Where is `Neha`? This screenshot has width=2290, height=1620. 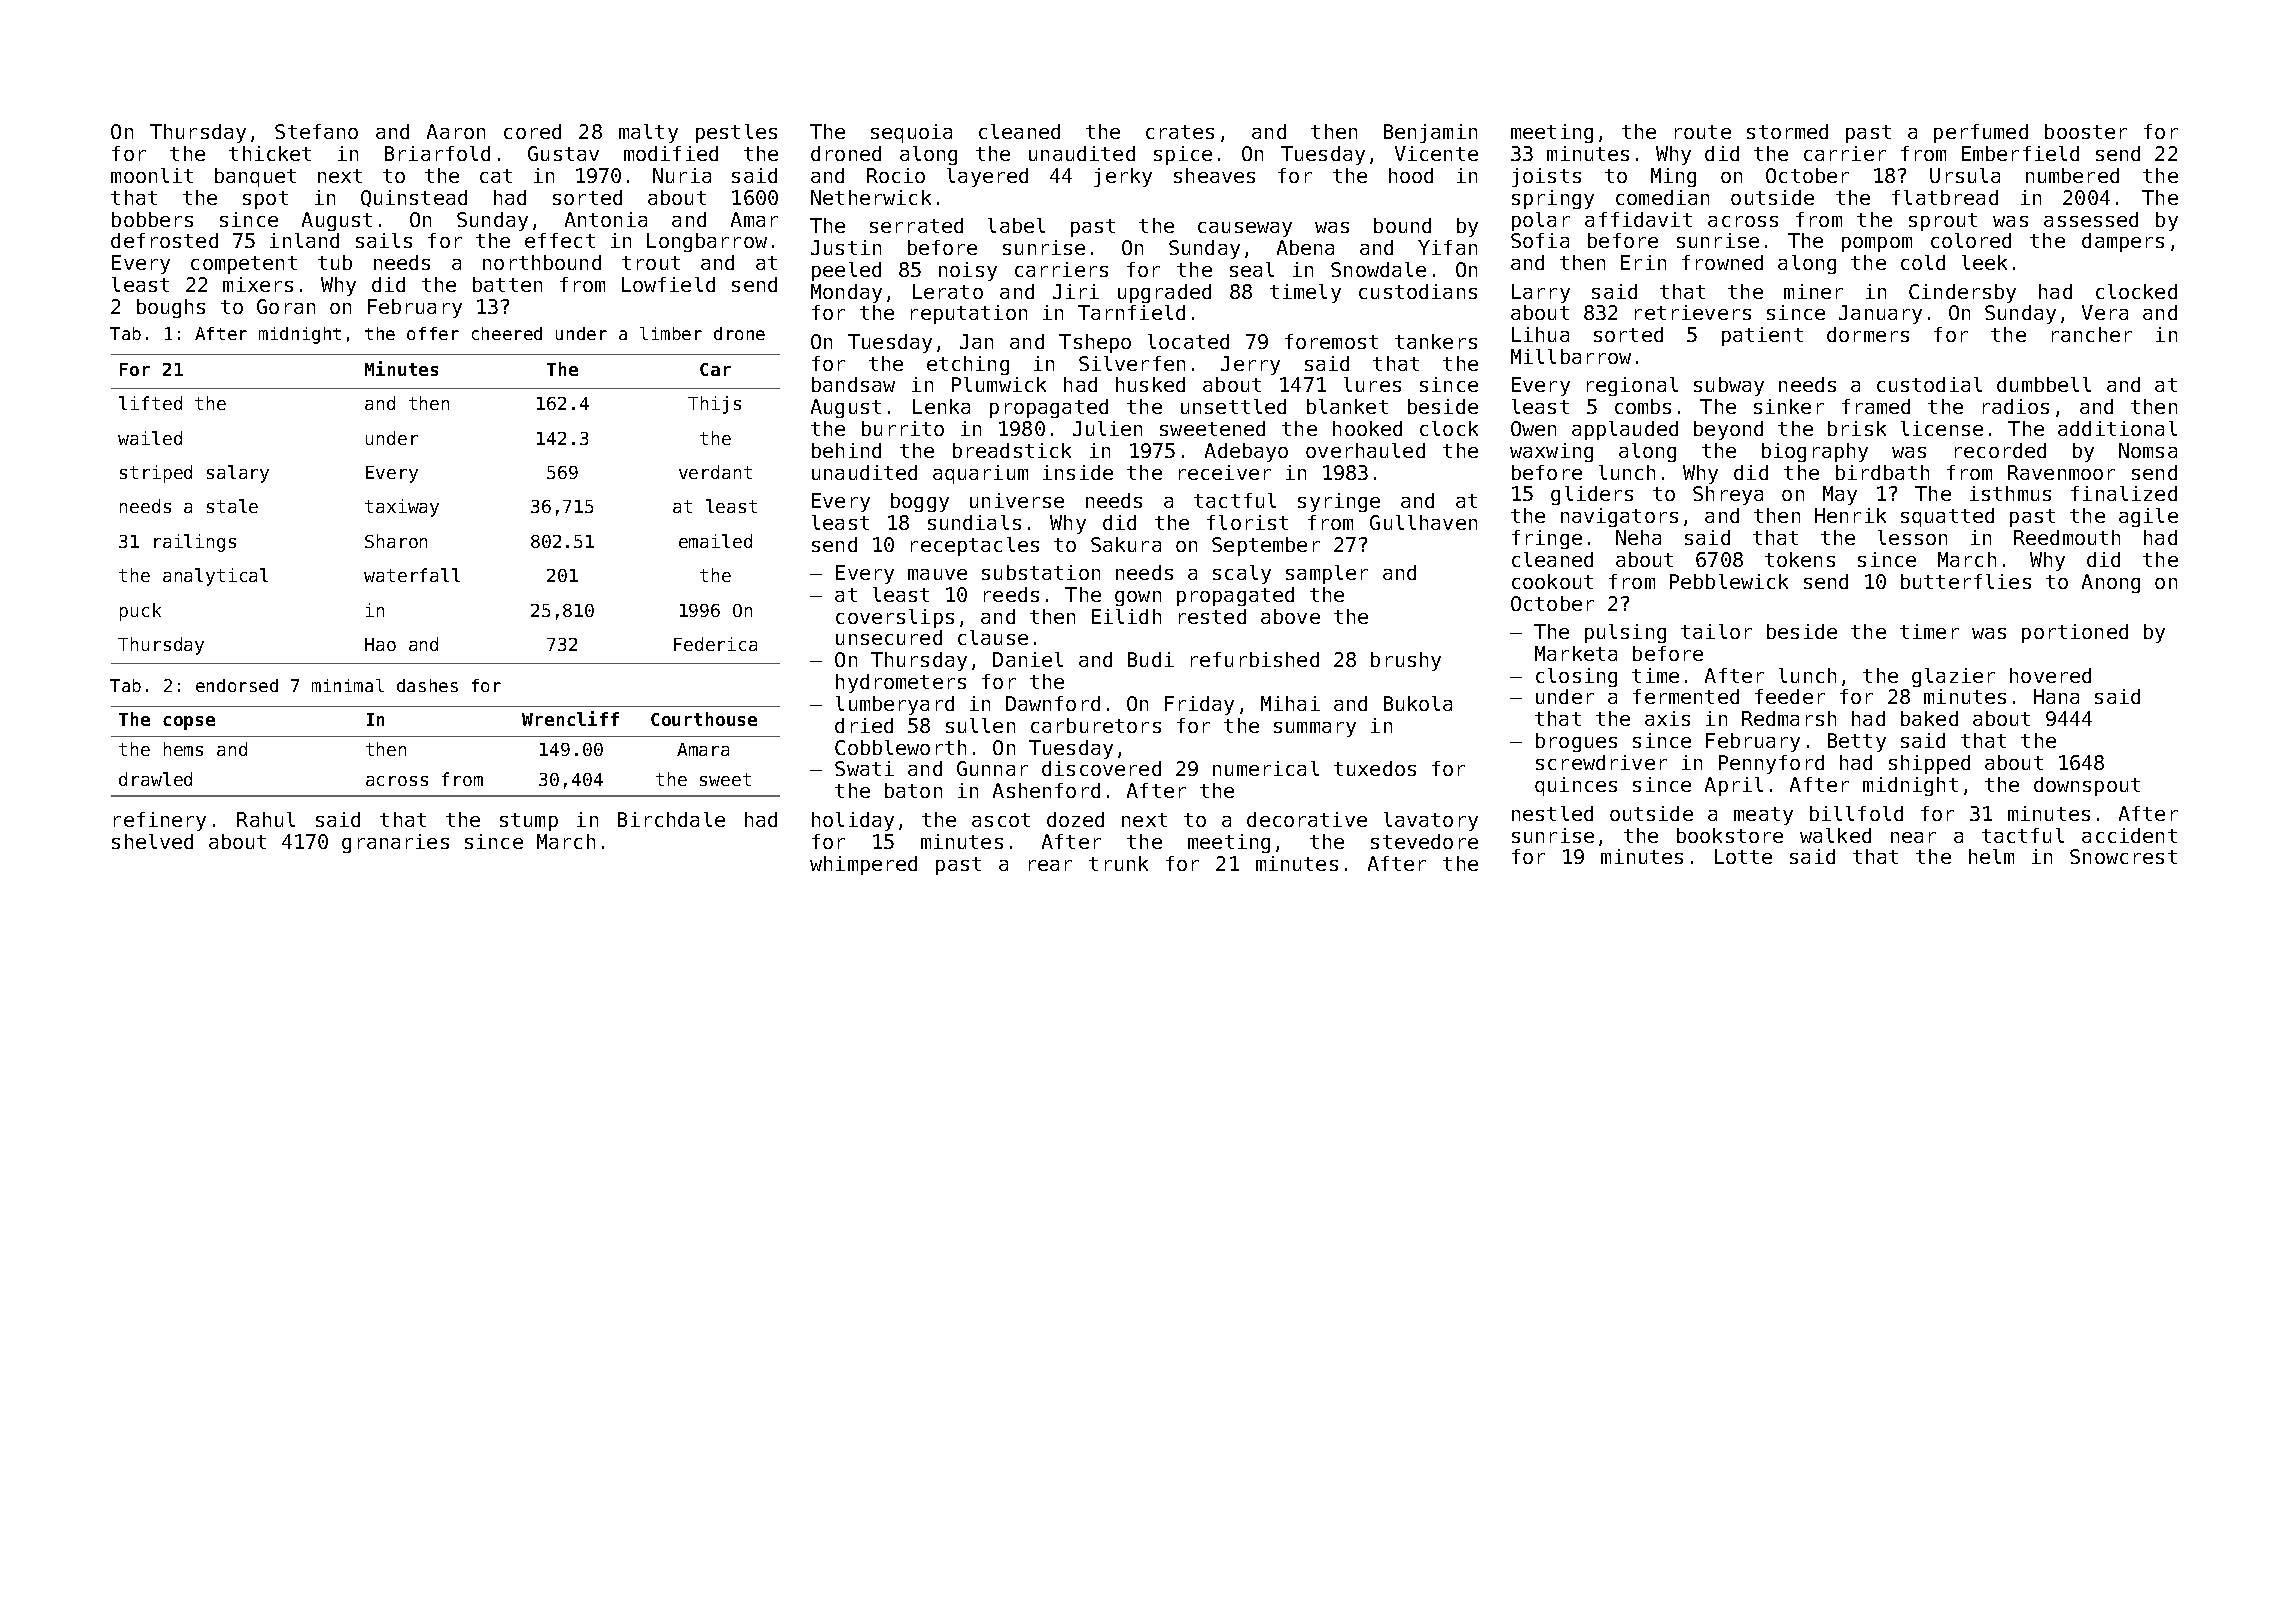 Neha is located at coordinates (1638, 537).
